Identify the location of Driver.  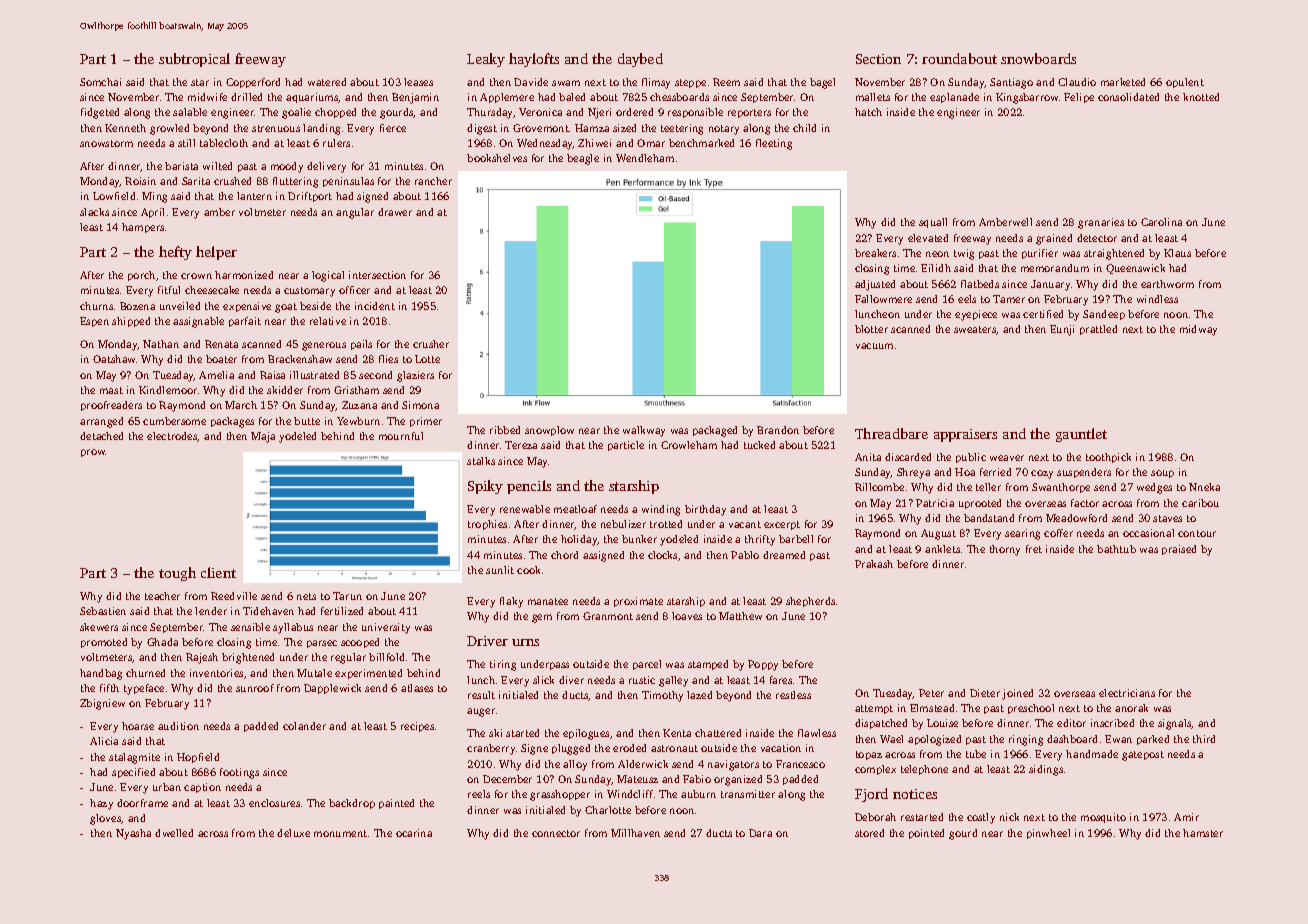
(487, 641).
